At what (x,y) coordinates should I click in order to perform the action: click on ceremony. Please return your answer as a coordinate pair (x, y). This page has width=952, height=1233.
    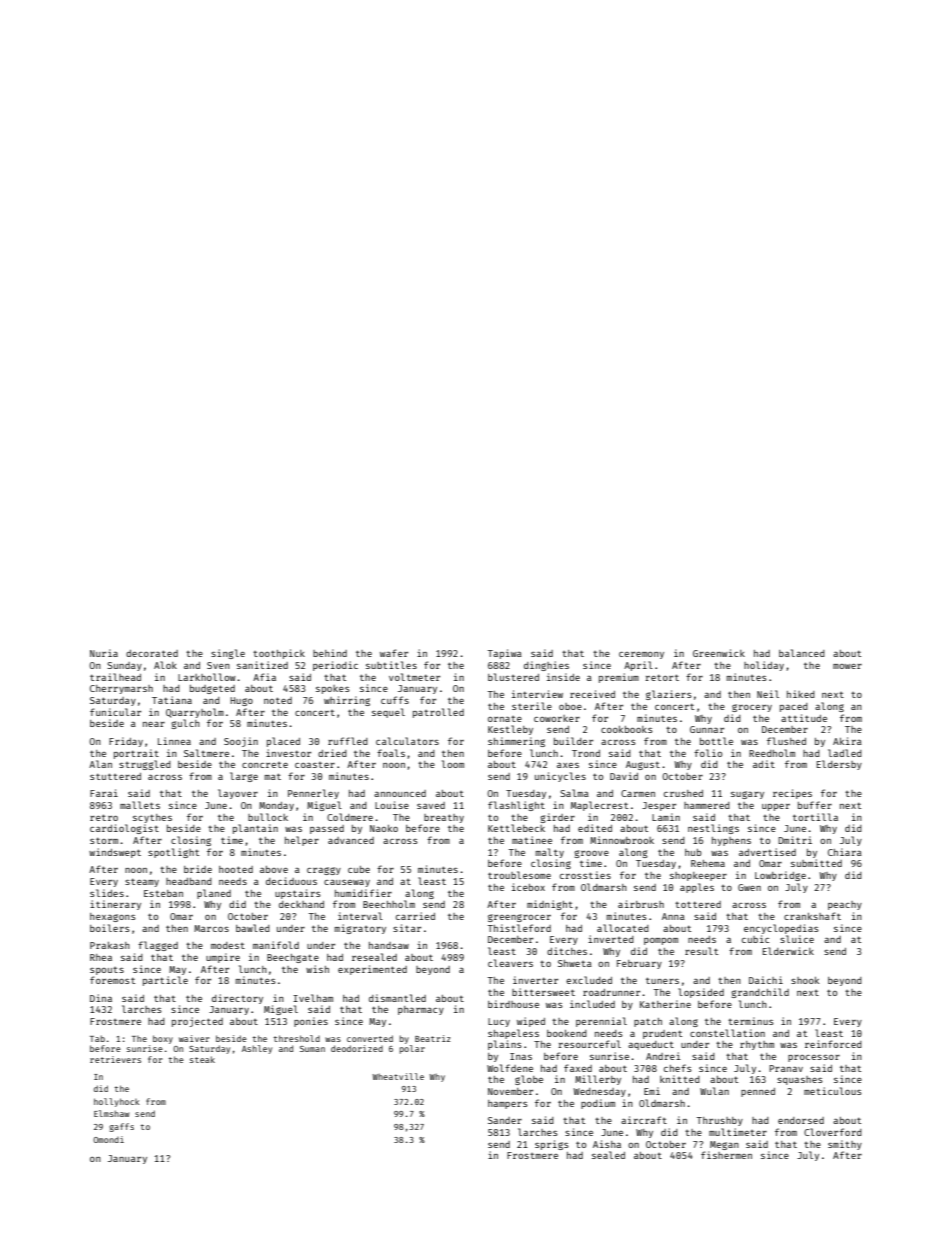
    Looking at the image, I should click on (641, 655).
